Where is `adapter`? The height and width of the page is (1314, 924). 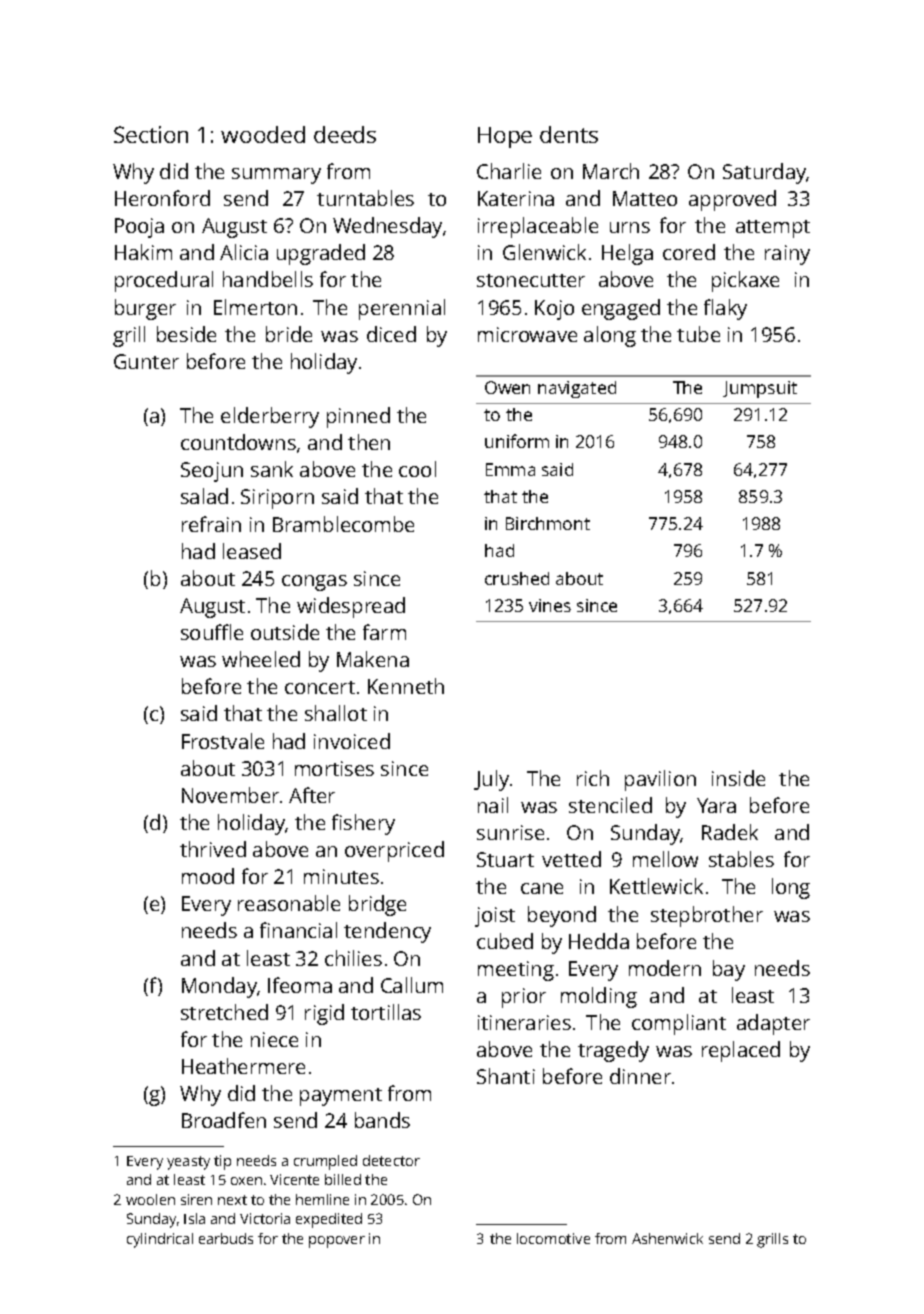
adapter is located at coordinates (773, 1024).
